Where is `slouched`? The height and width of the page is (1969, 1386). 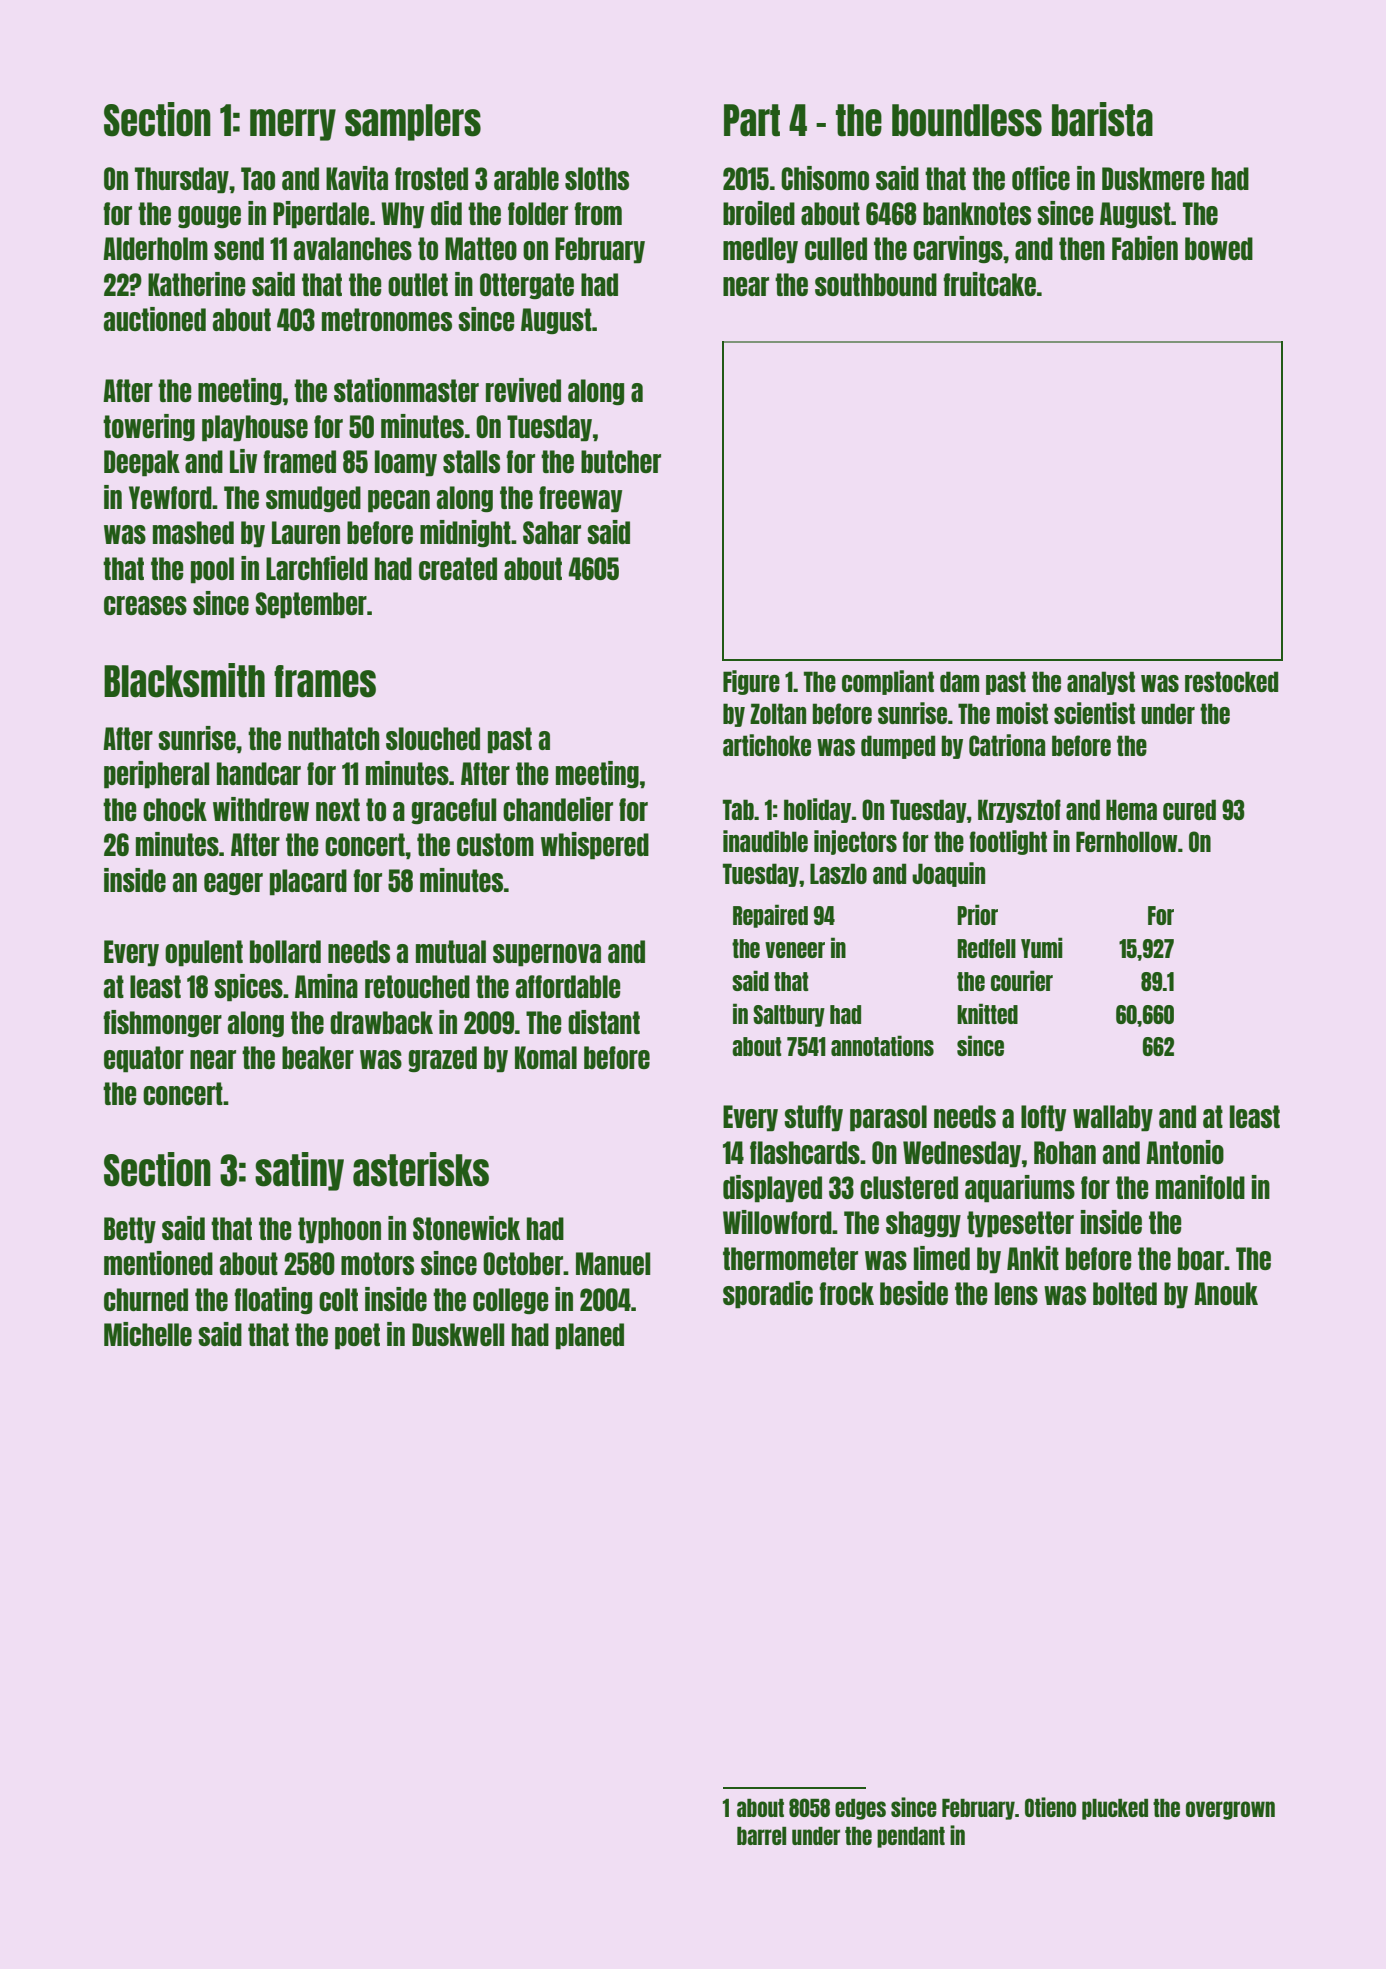 slouched is located at coordinates (433, 738).
